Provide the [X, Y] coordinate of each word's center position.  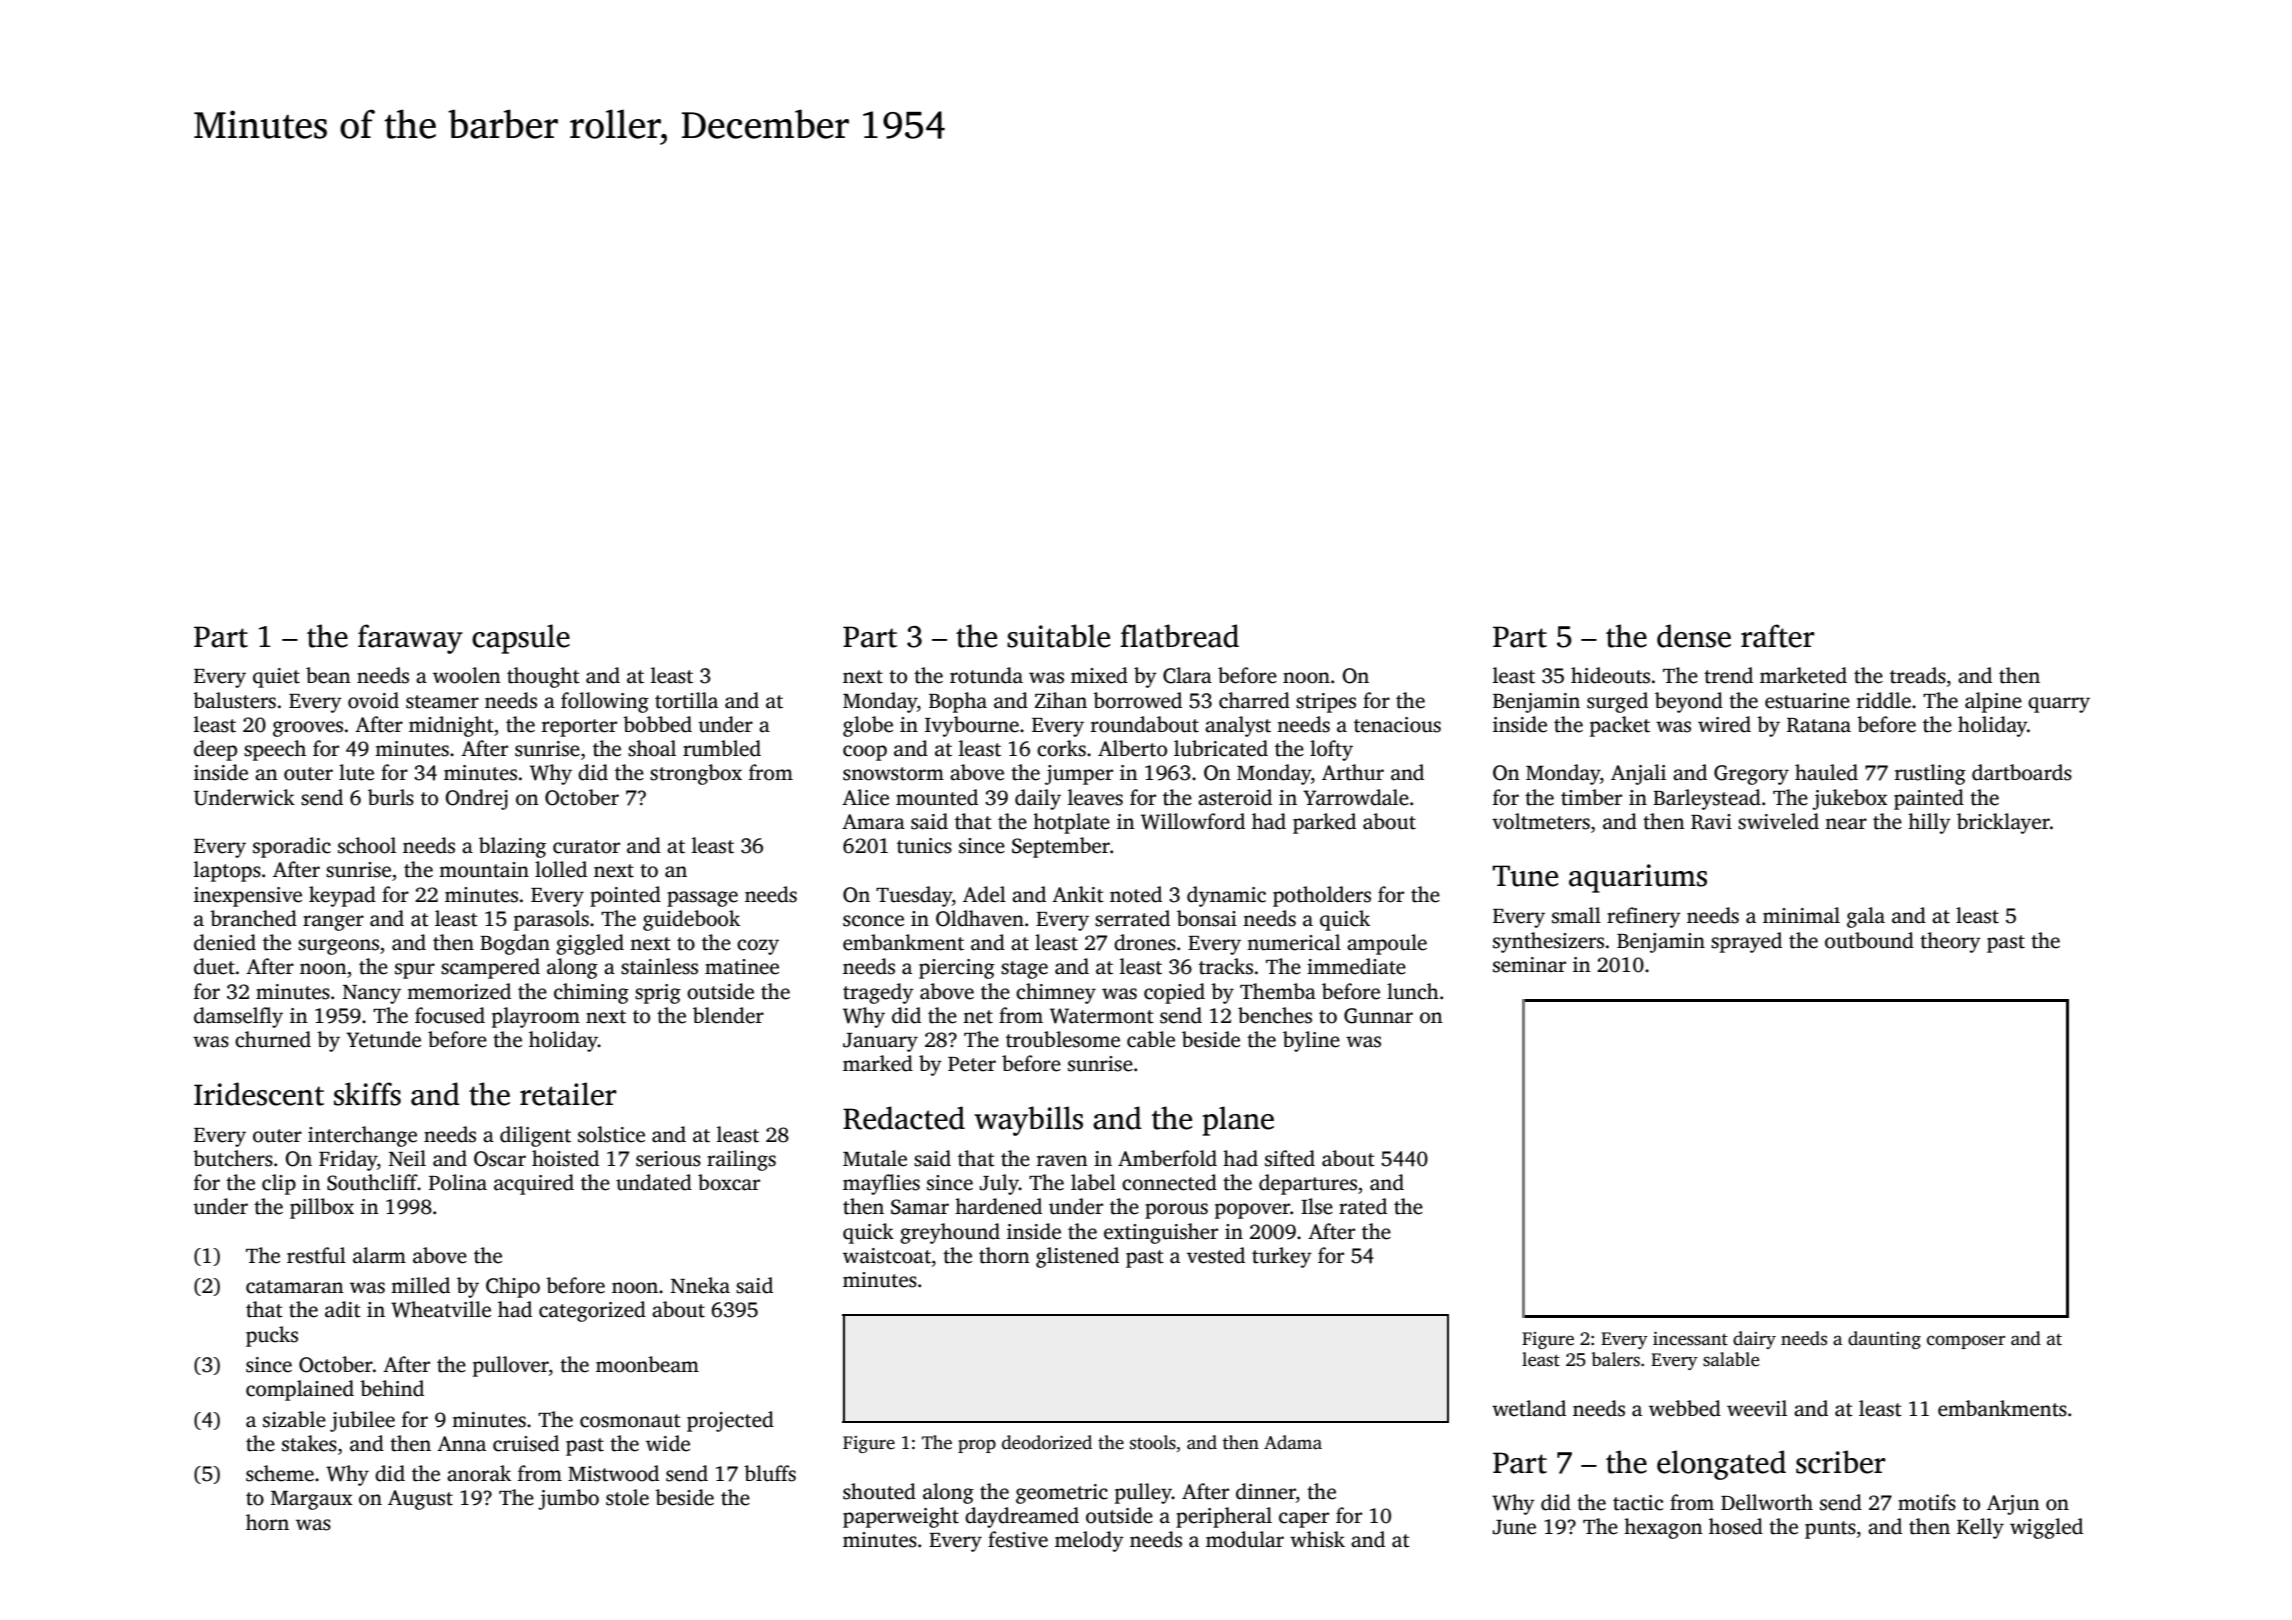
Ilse [1317, 1206]
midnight [451, 726]
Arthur [1353, 772]
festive [1018, 1539]
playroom [536, 1017]
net [978, 1017]
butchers [233, 1158]
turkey [1282, 1257]
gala [1866, 917]
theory [1950, 942]
